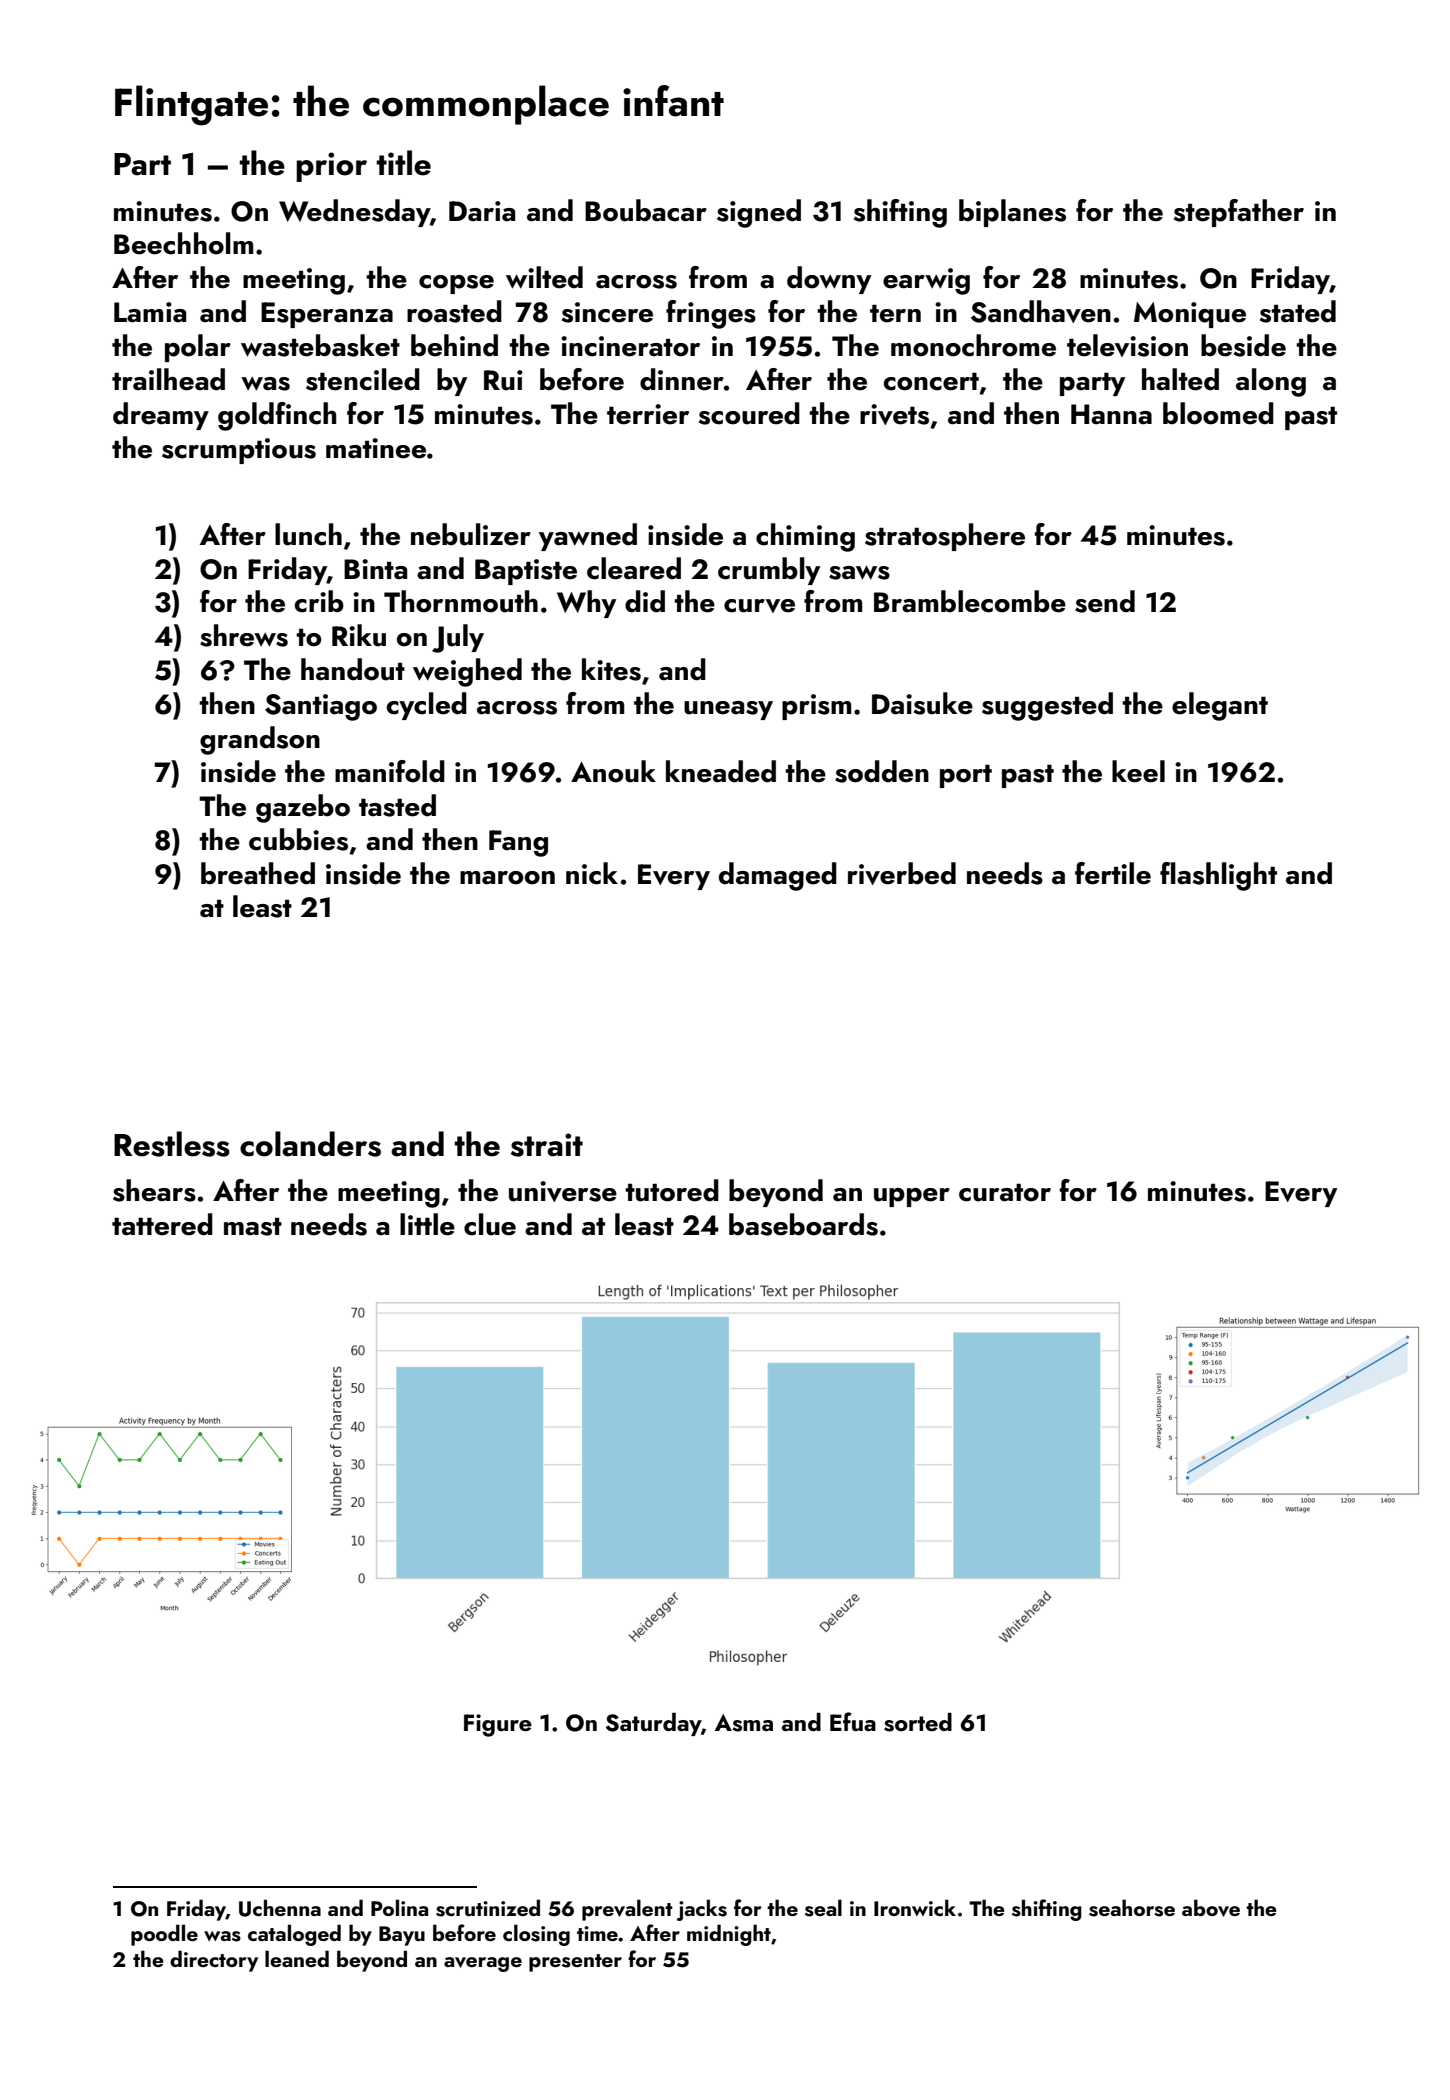 The image size is (1450, 2100). What do you see at coordinates (297, 1958) in the screenshot?
I see `leaned` at bounding box center [297, 1958].
